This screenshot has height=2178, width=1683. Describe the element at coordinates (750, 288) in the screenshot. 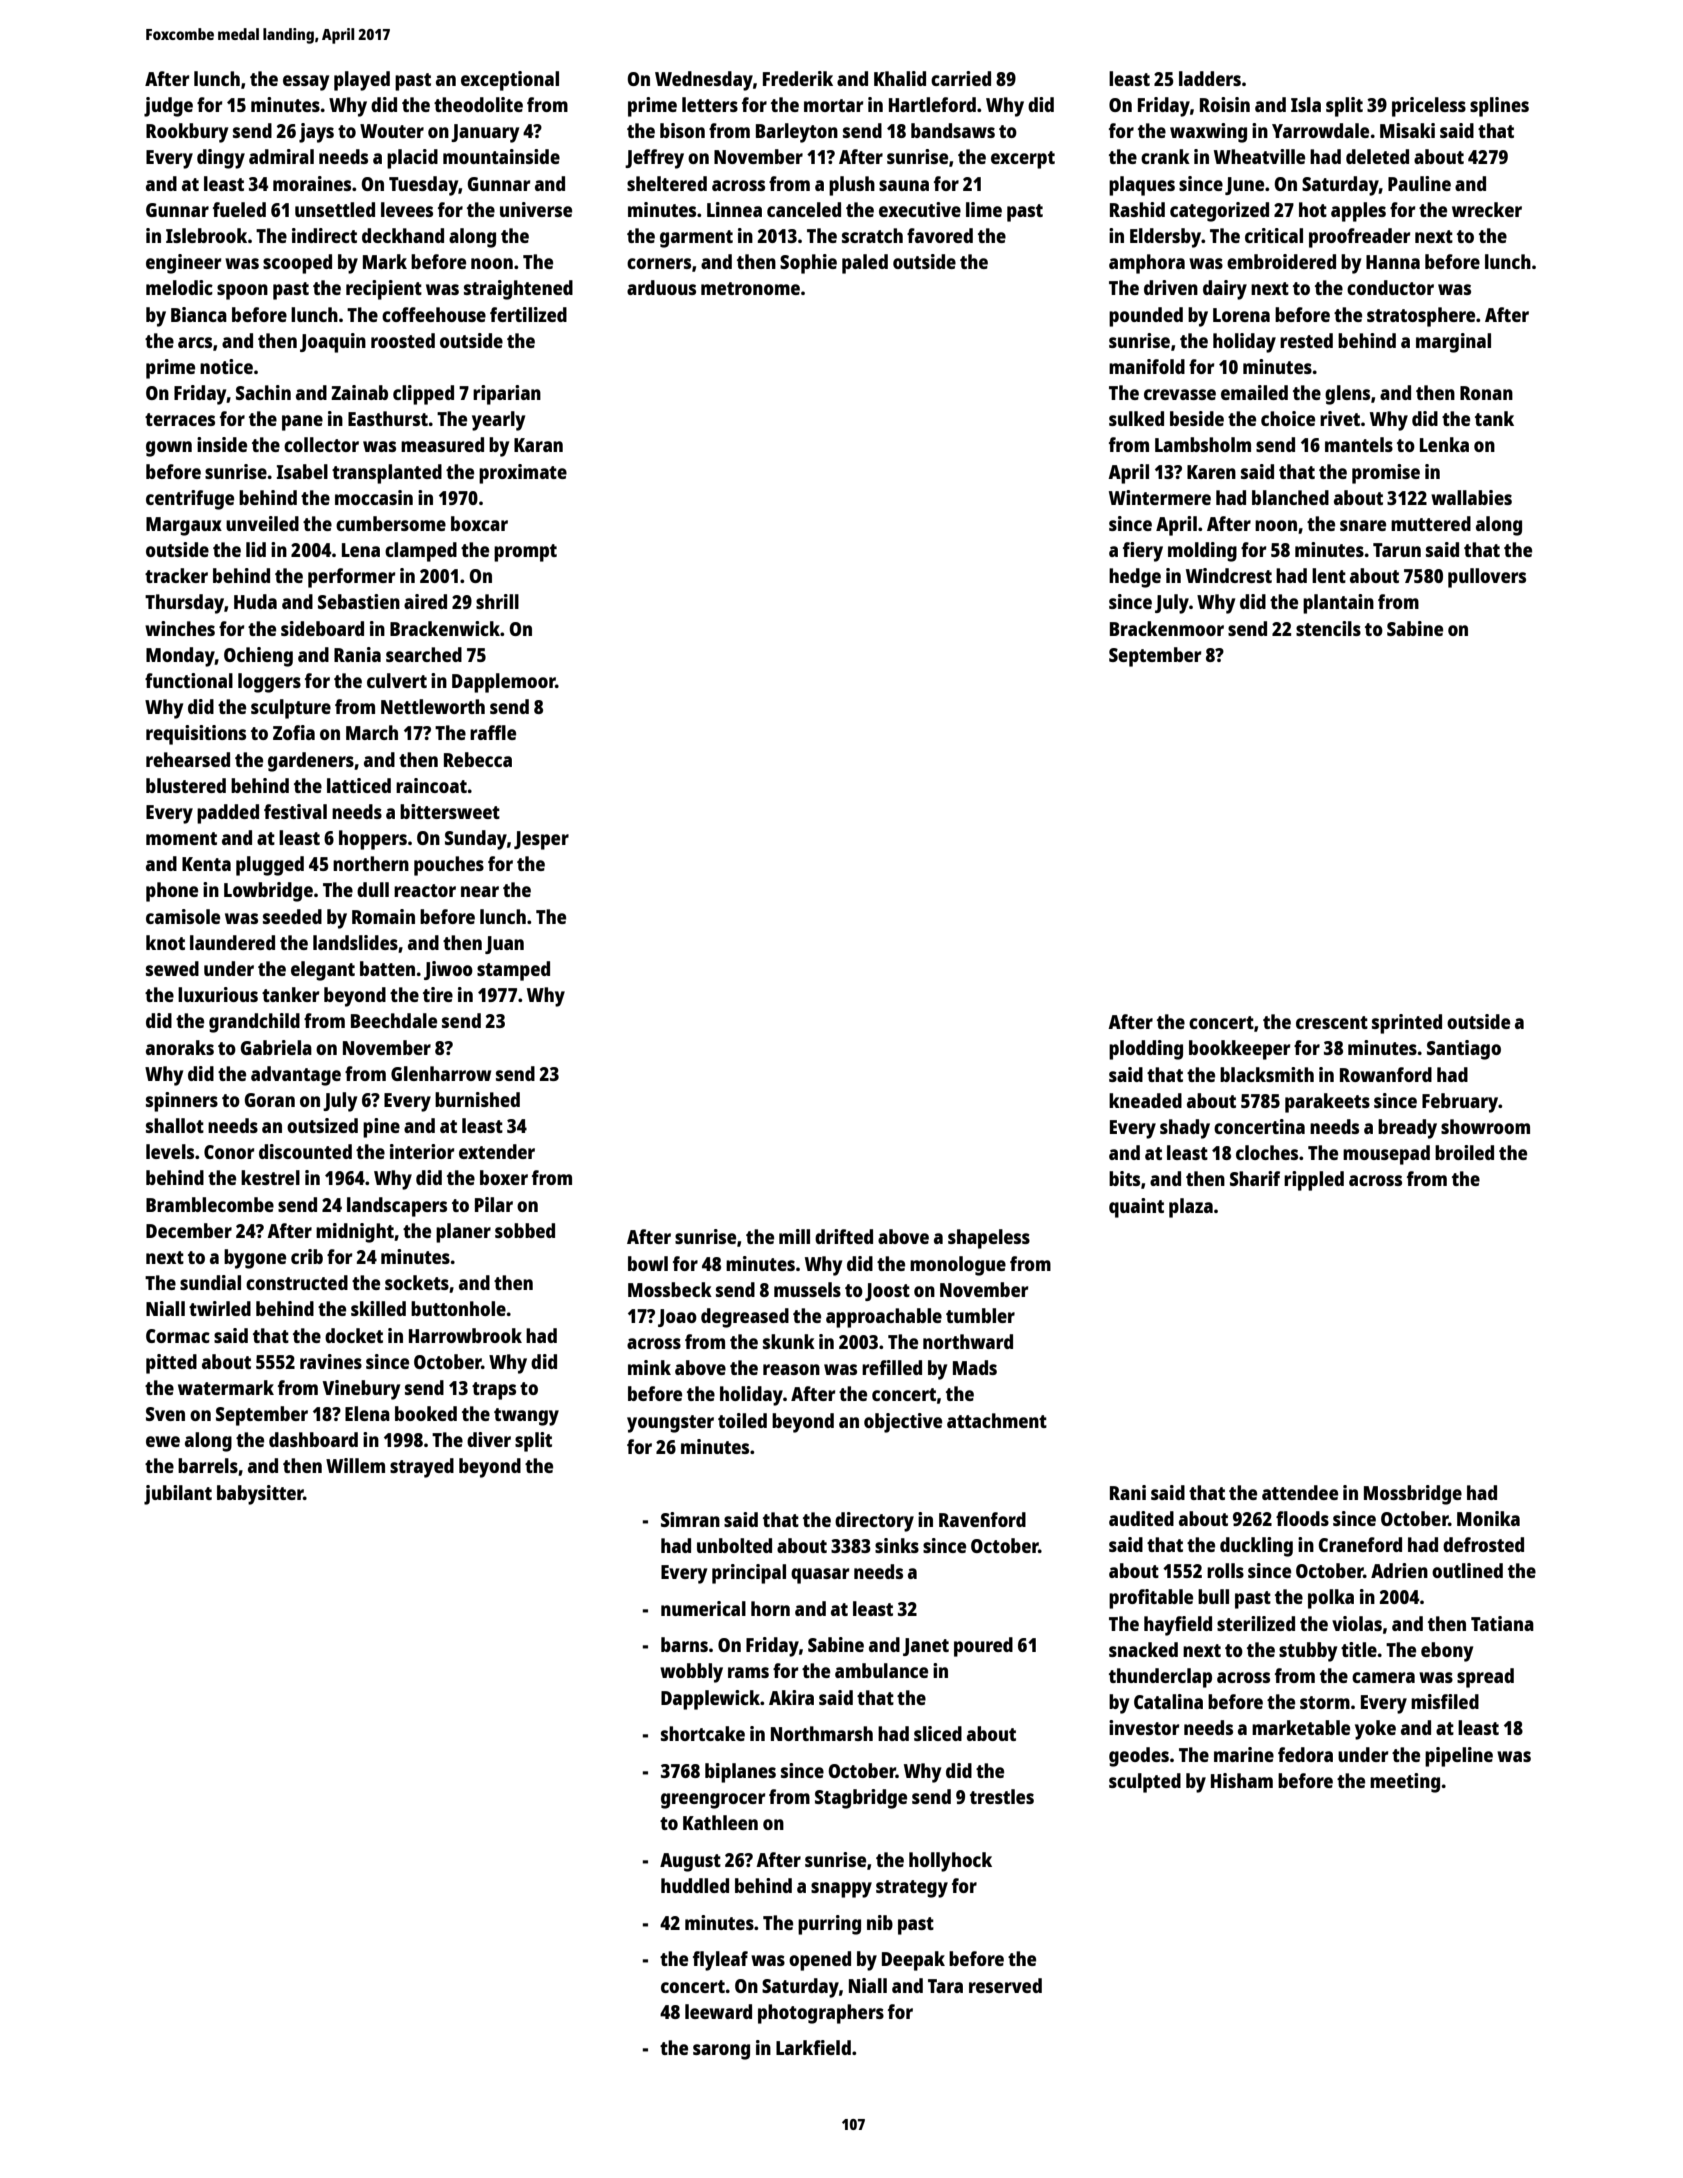

I see `metronome` at that location.
